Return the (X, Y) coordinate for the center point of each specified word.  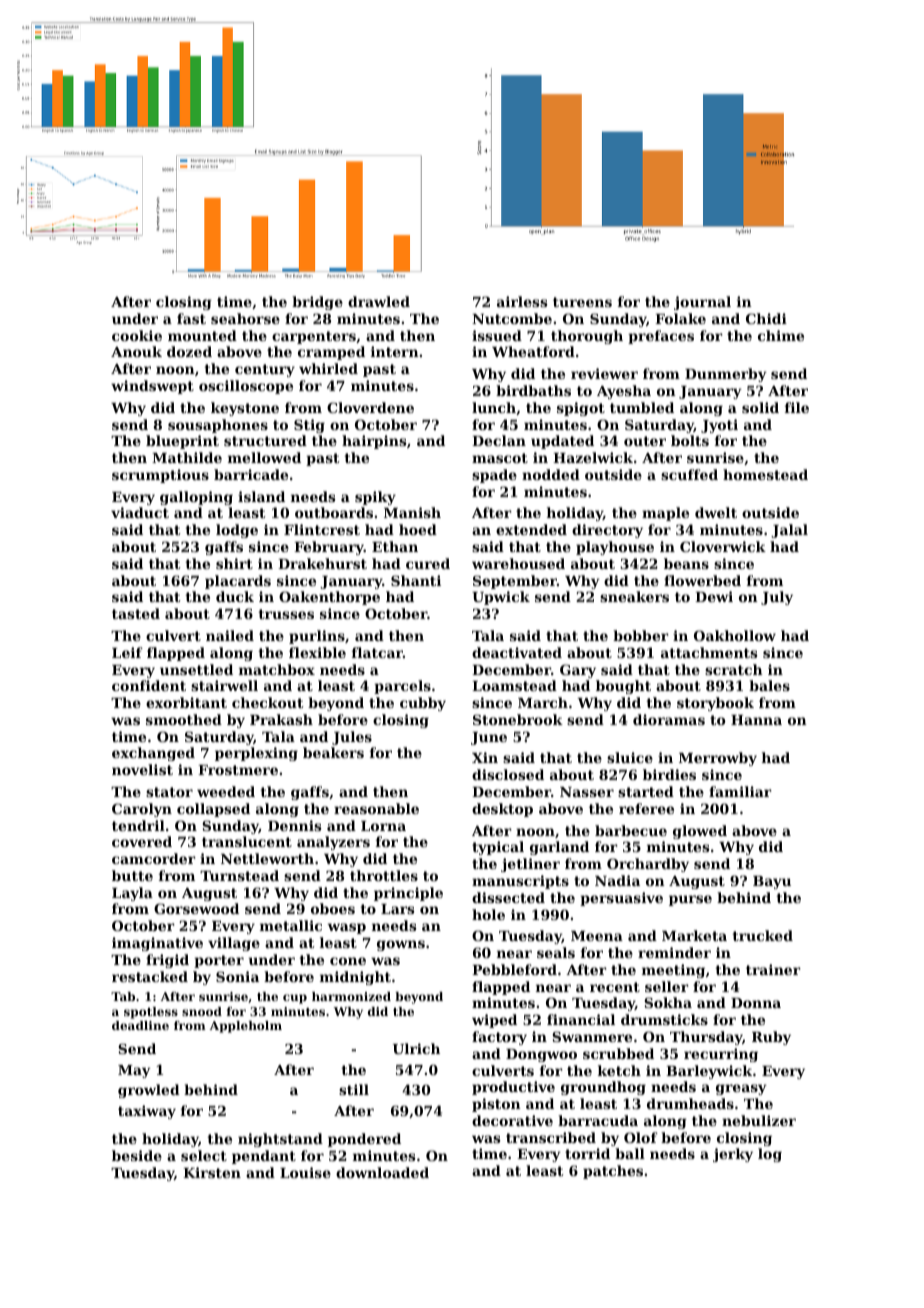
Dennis (294, 825)
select (204, 1155)
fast (191, 318)
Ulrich (416, 1048)
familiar (740, 791)
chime (781, 335)
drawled (379, 301)
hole (488, 914)
